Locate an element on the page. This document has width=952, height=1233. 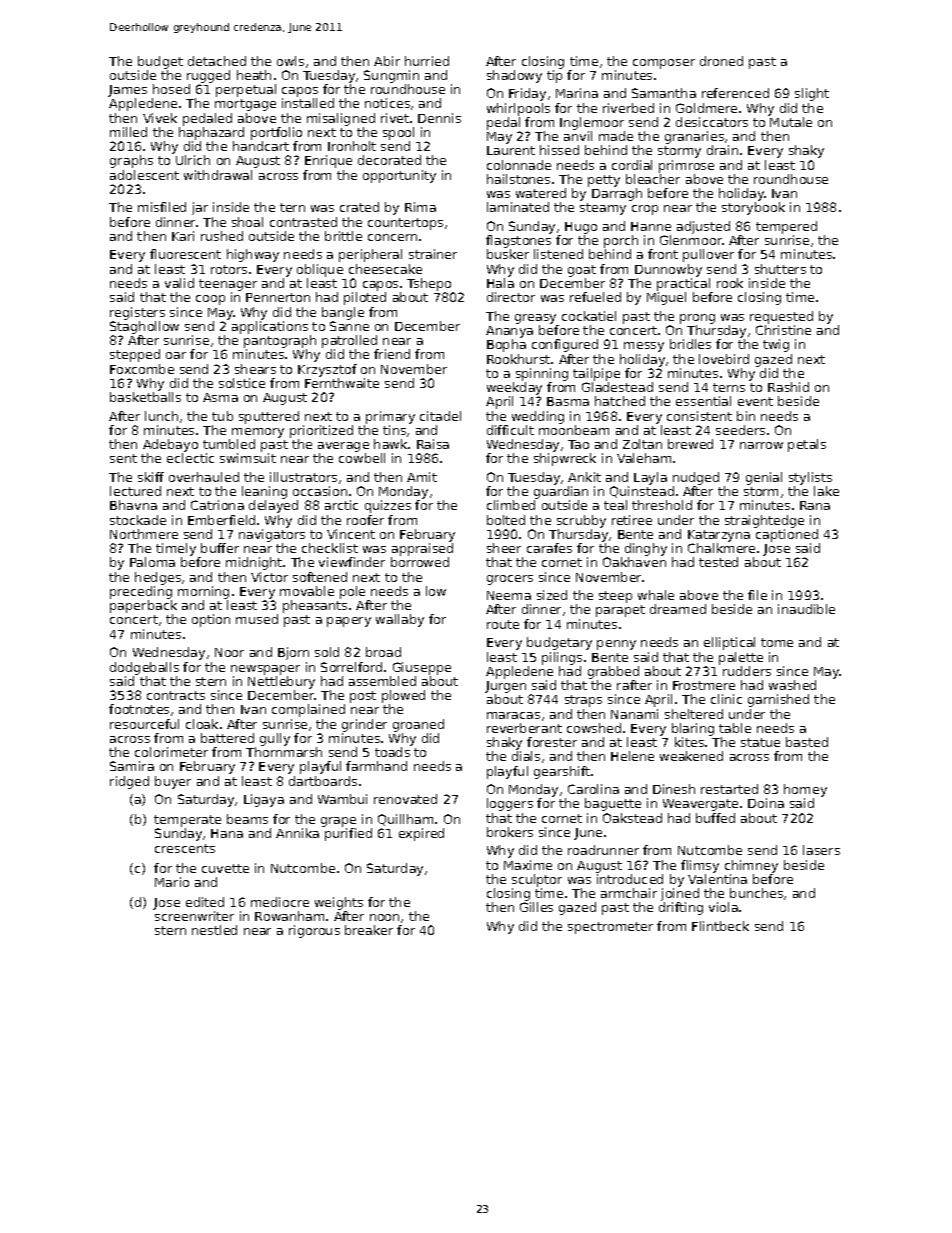
Weavergate is located at coordinates (700, 805).
